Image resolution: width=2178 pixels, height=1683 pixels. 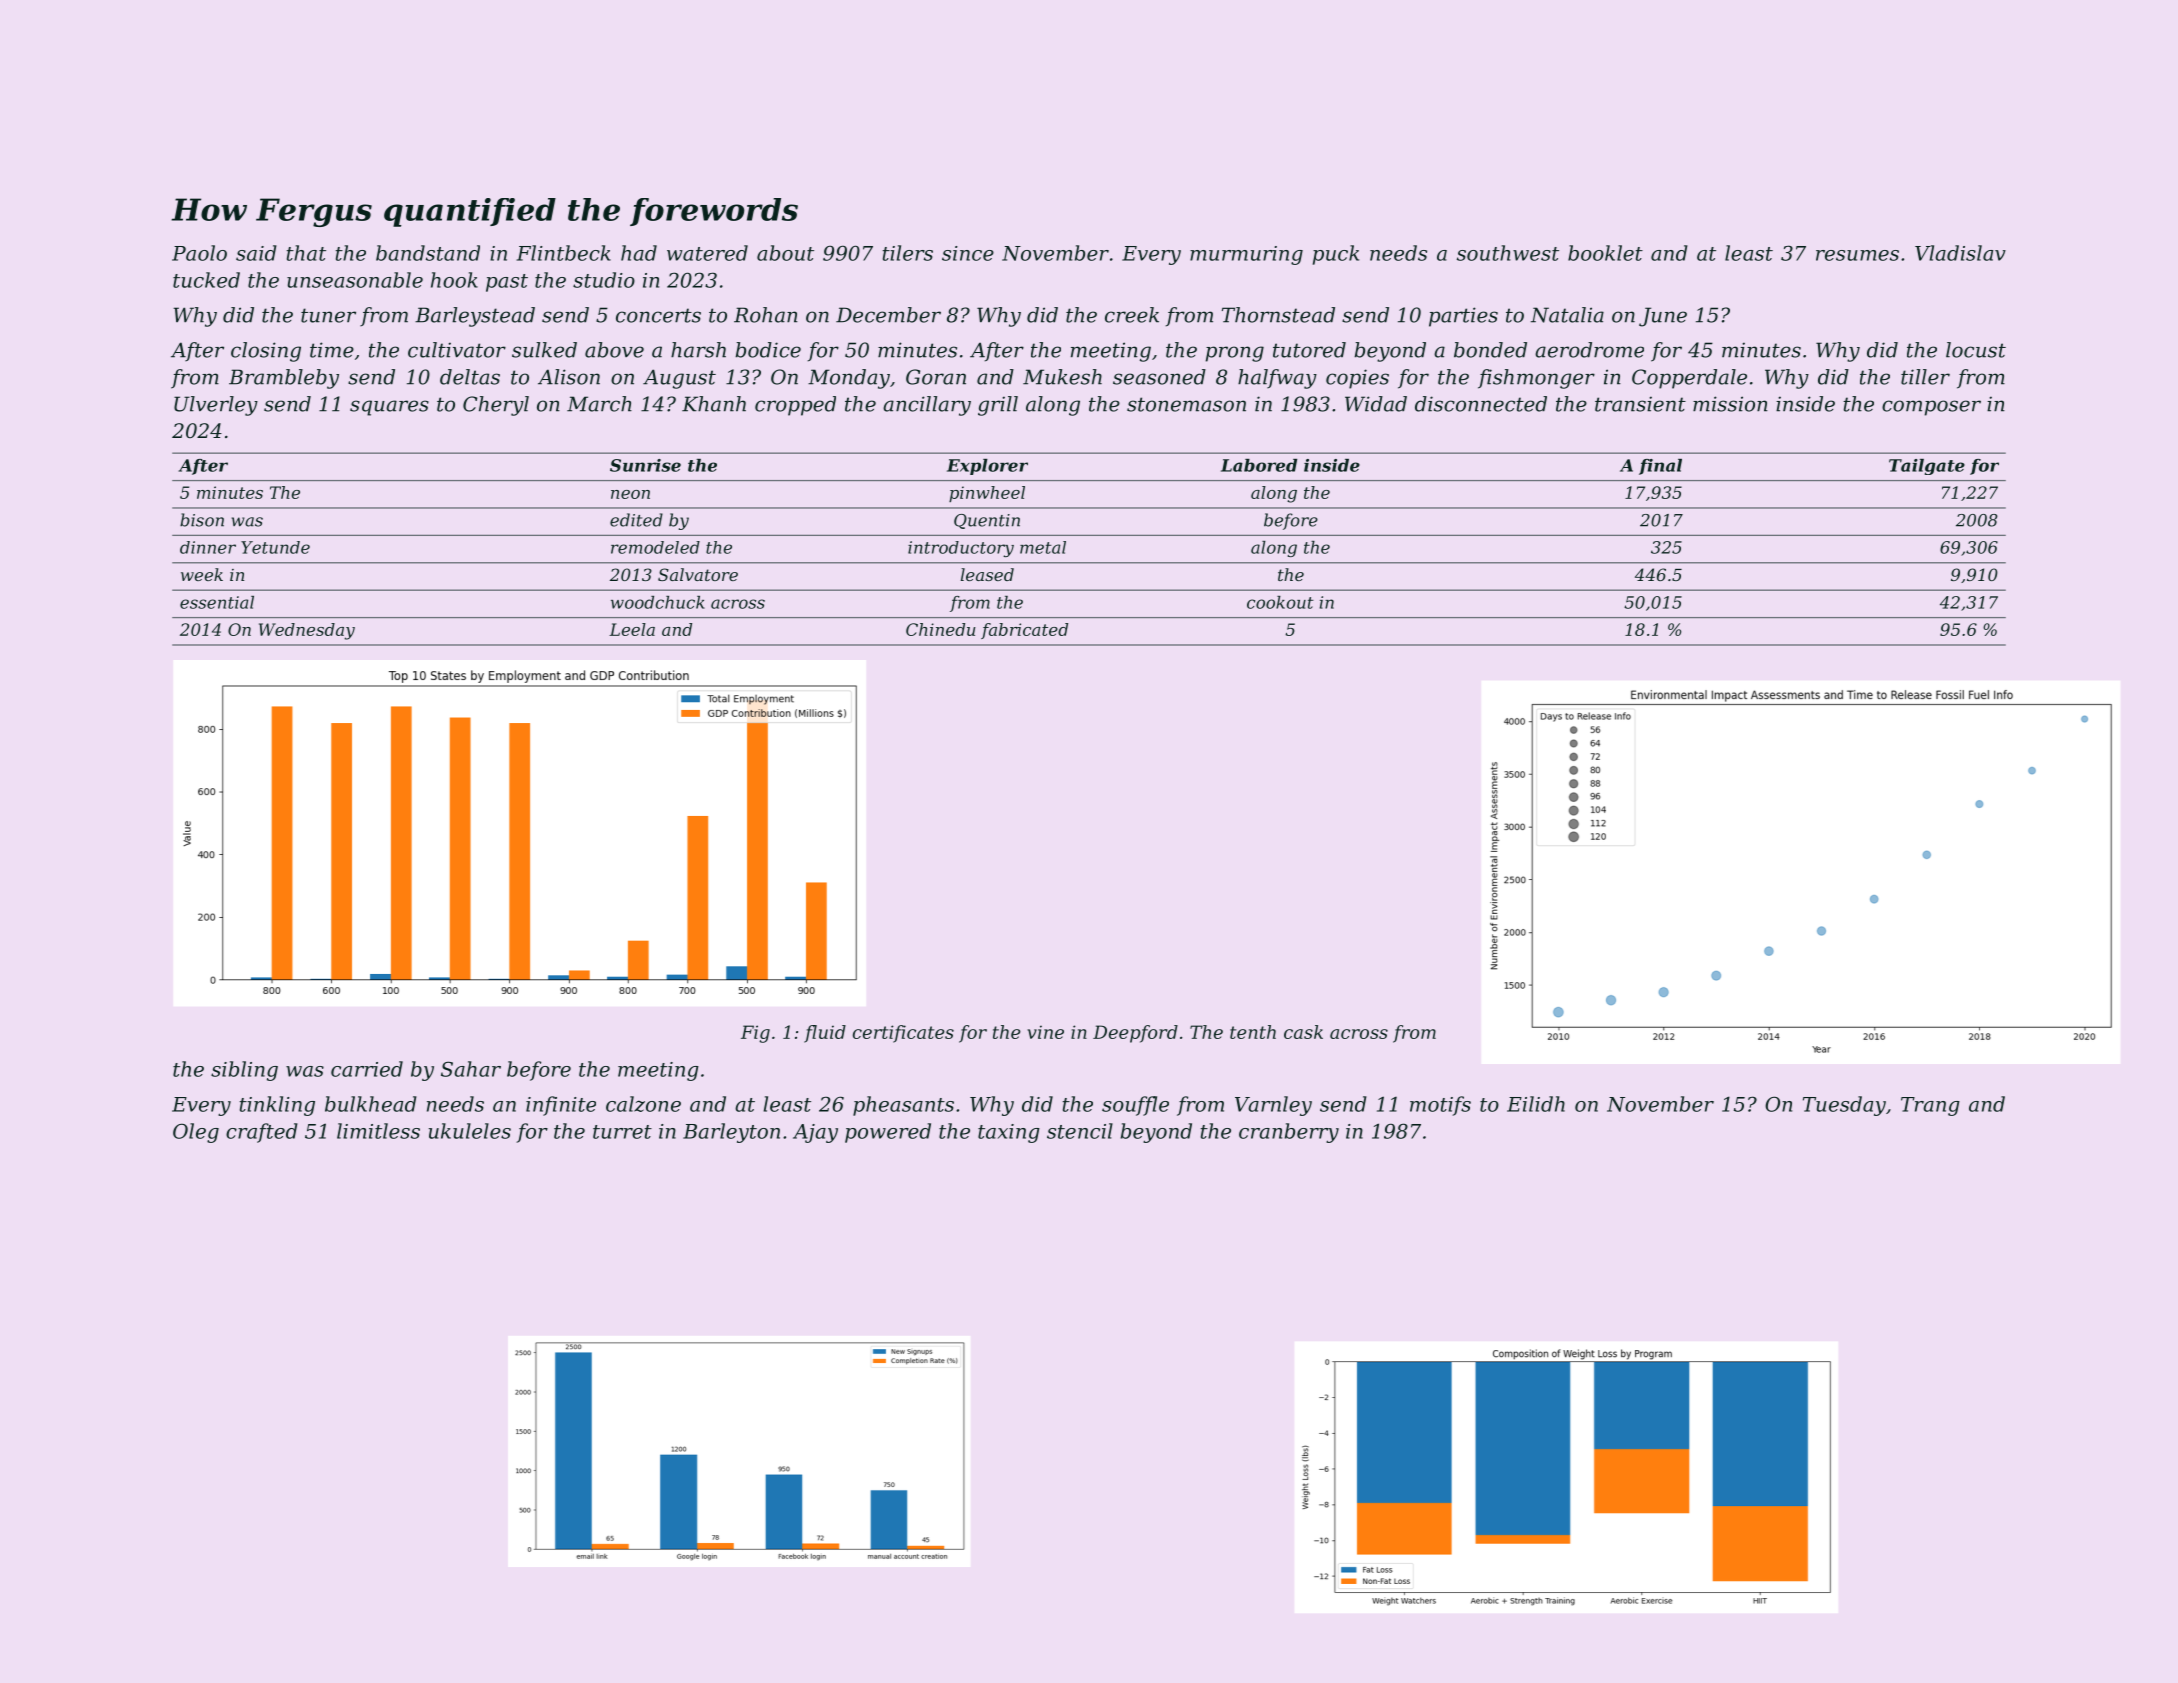 What do you see at coordinates (1024, 631) in the page?
I see `fabricated` at bounding box center [1024, 631].
